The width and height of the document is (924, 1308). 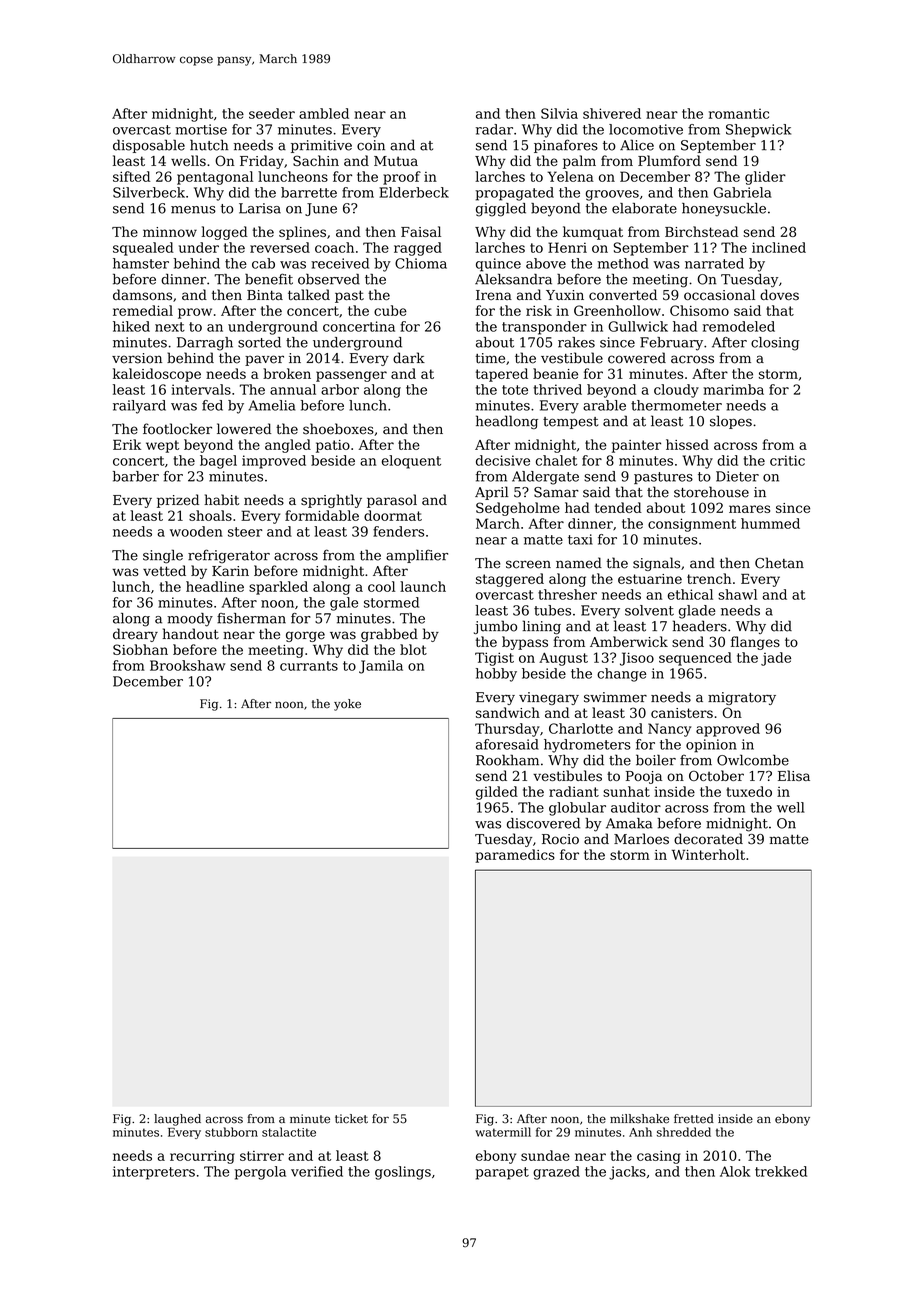 I want to click on critic, so click(x=787, y=460).
